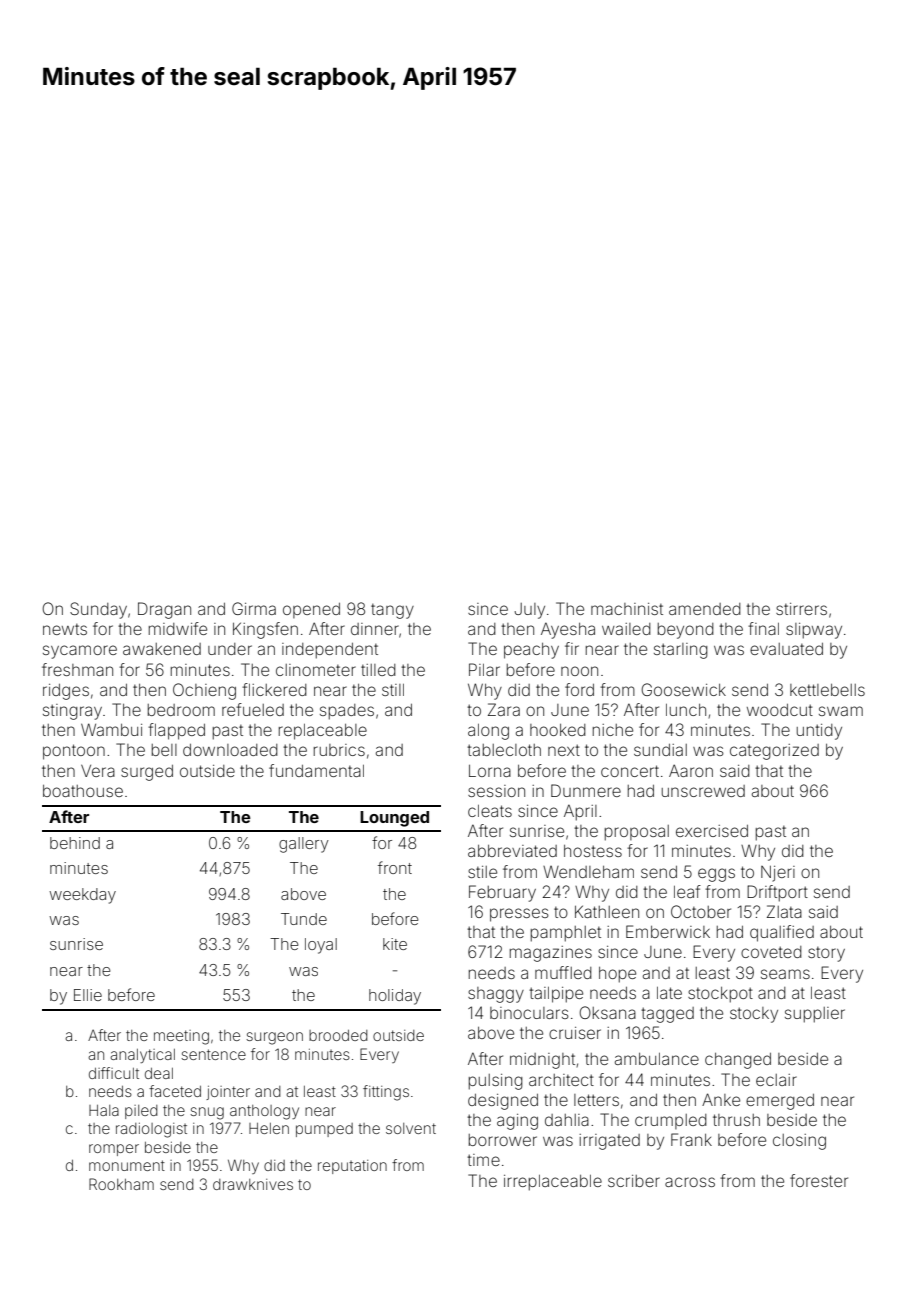 This page has width=908, height=1316. Describe the element at coordinates (819, 1180) in the page. I see `forester` at that location.
